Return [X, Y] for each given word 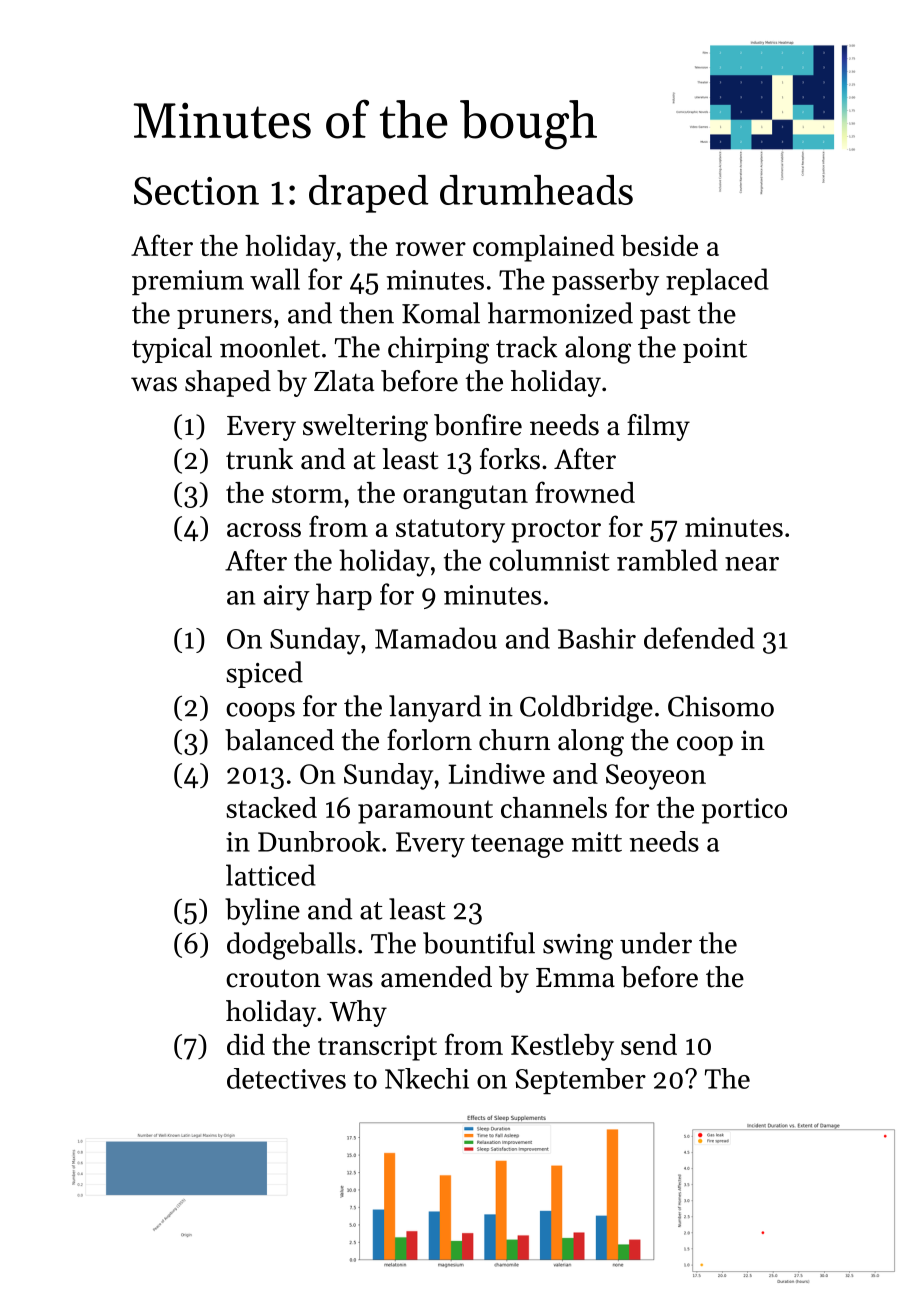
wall [275, 279]
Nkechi [427, 1078]
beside [659, 245]
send [649, 1044]
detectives [286, 1078]
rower [431, 249]
